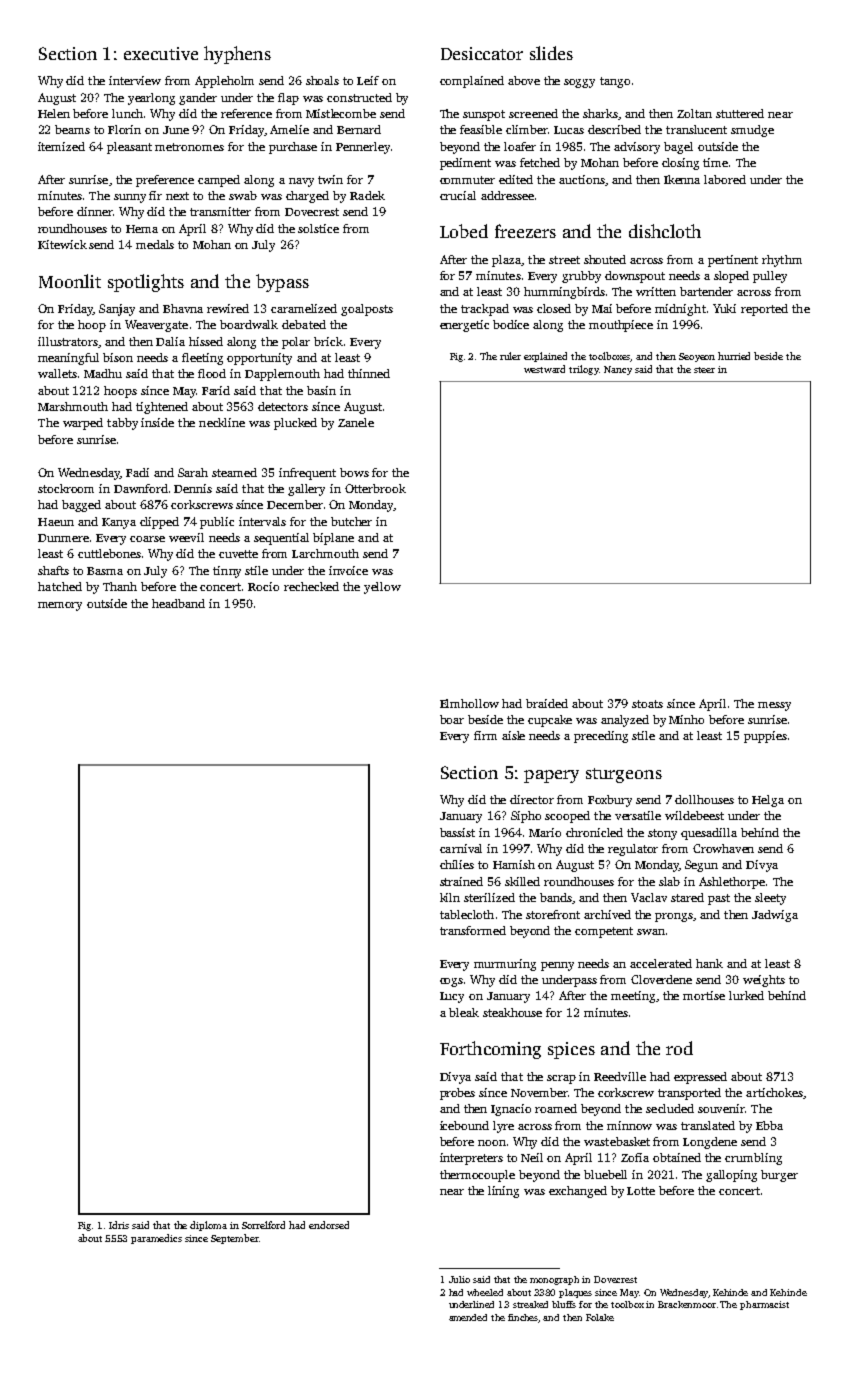 The height and width of the page is (1400, 849). Describe the element at coordinates (61, 146) in the page. I see `itemized` at that location.
